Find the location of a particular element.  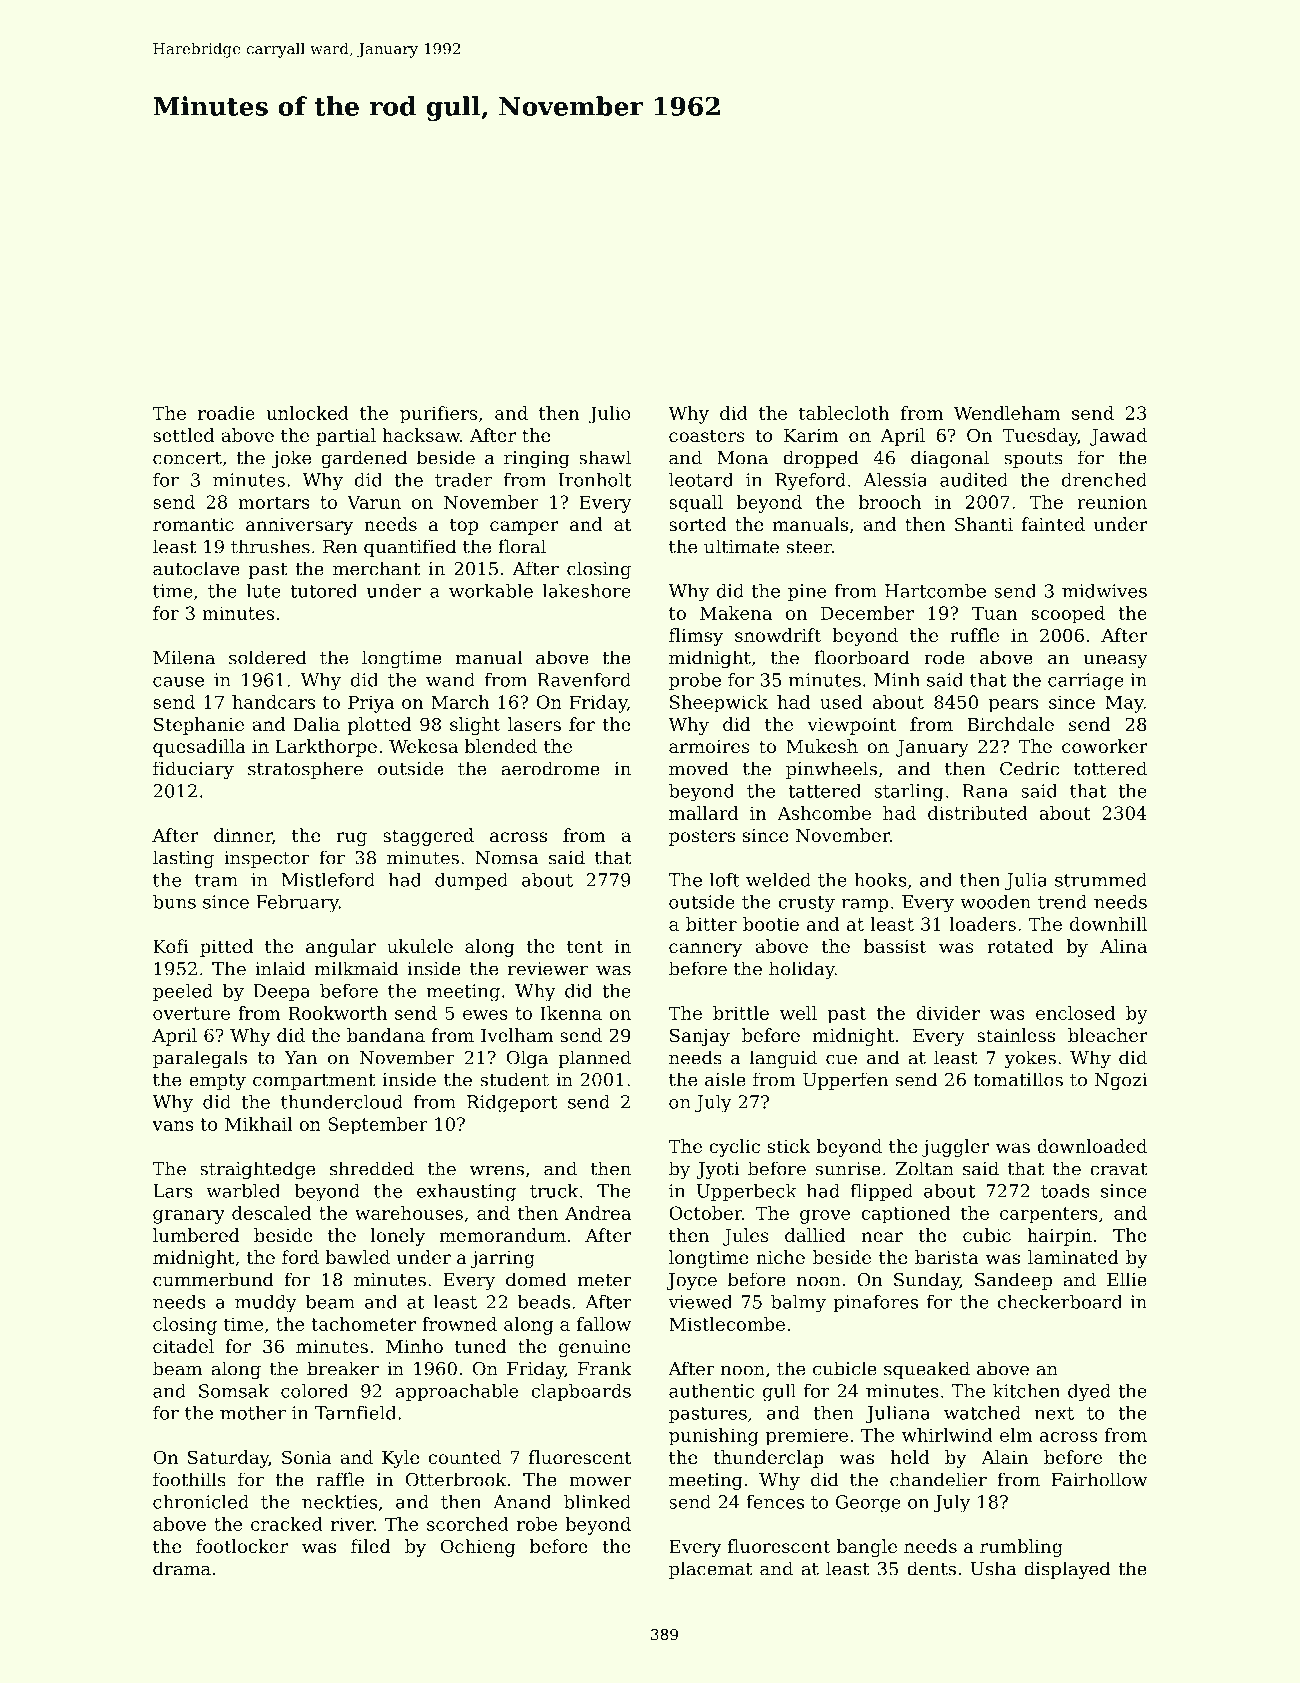

lasting is located at coordinates (183, 859).
